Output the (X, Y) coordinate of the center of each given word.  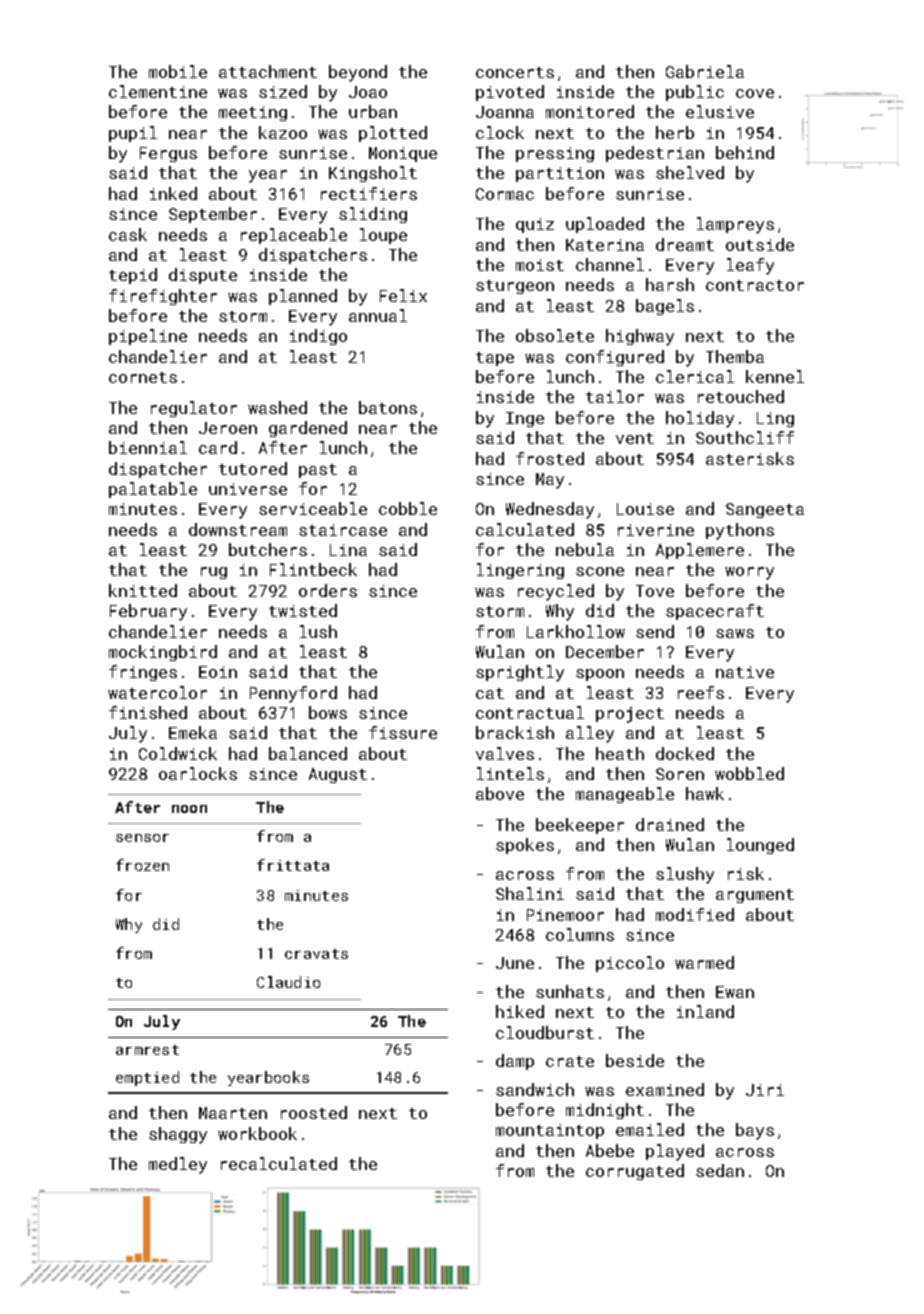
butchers (268, 549)
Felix (403, 295)
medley (178, 1165)
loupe (383, 236)
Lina (348, 550)
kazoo (283, 132)
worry (749, 573)
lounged (760, 846)
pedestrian (655, 154)
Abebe (610, 1150)
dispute (203, 276)
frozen (142, 865)
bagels (665, 307)
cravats (316, 954)
